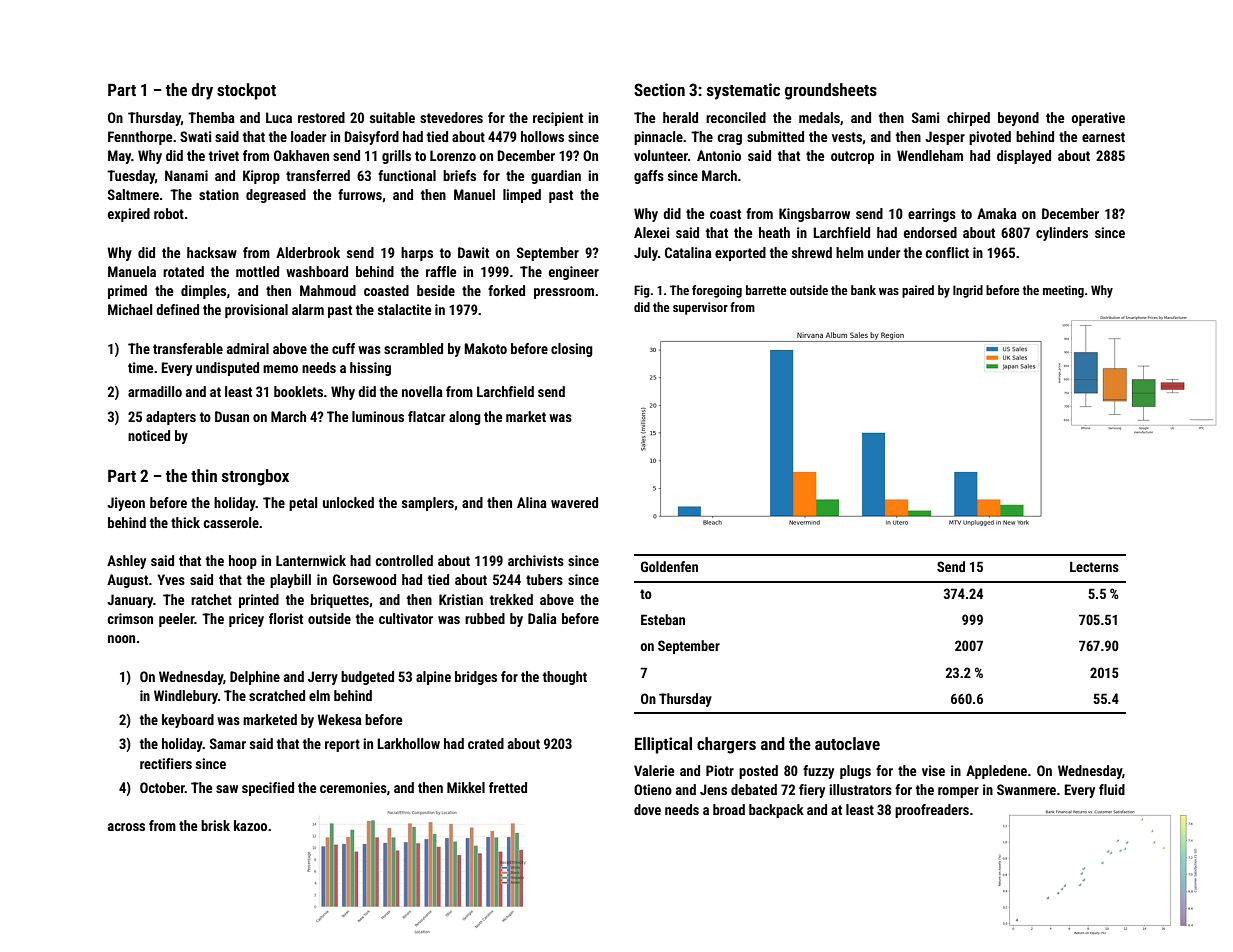  What do you see at coordinates (649, 177) in the screenshot?
I see `gaffs` at bounding box center [649, 177].
